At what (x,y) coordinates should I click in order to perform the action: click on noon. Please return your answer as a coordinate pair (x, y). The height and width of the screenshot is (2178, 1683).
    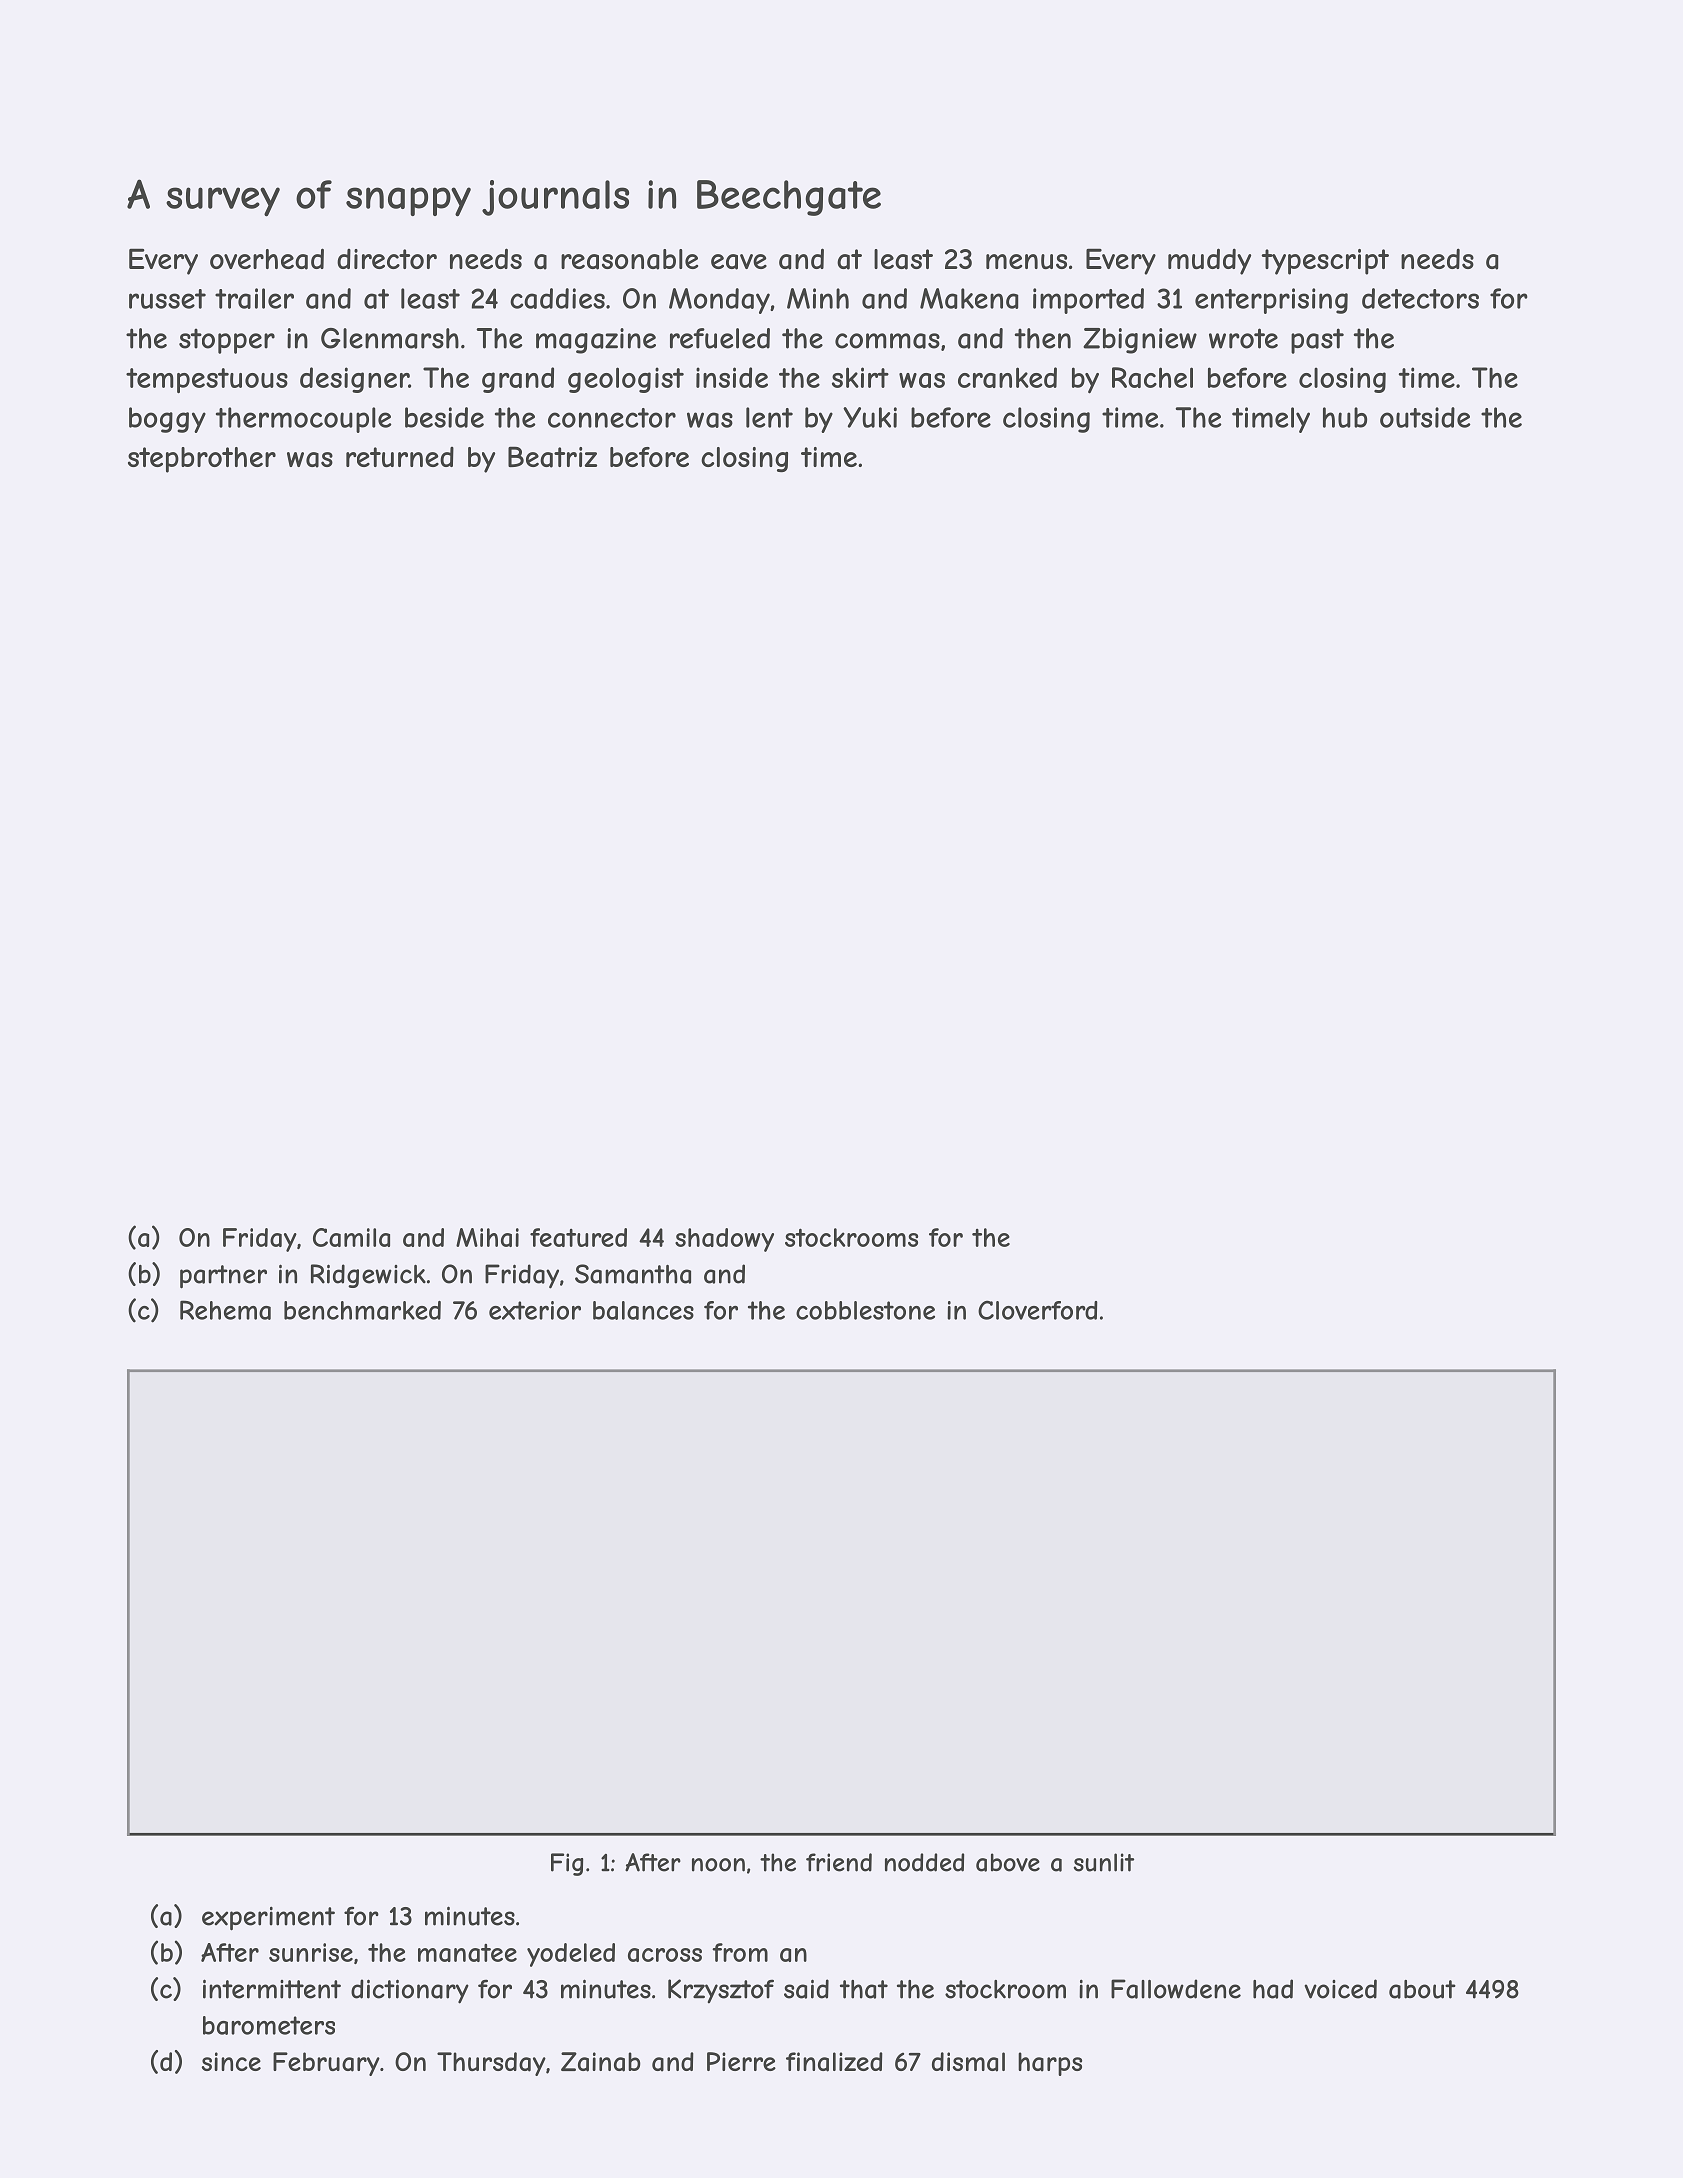
    Looking at the image, I should click on (718, 1865).
